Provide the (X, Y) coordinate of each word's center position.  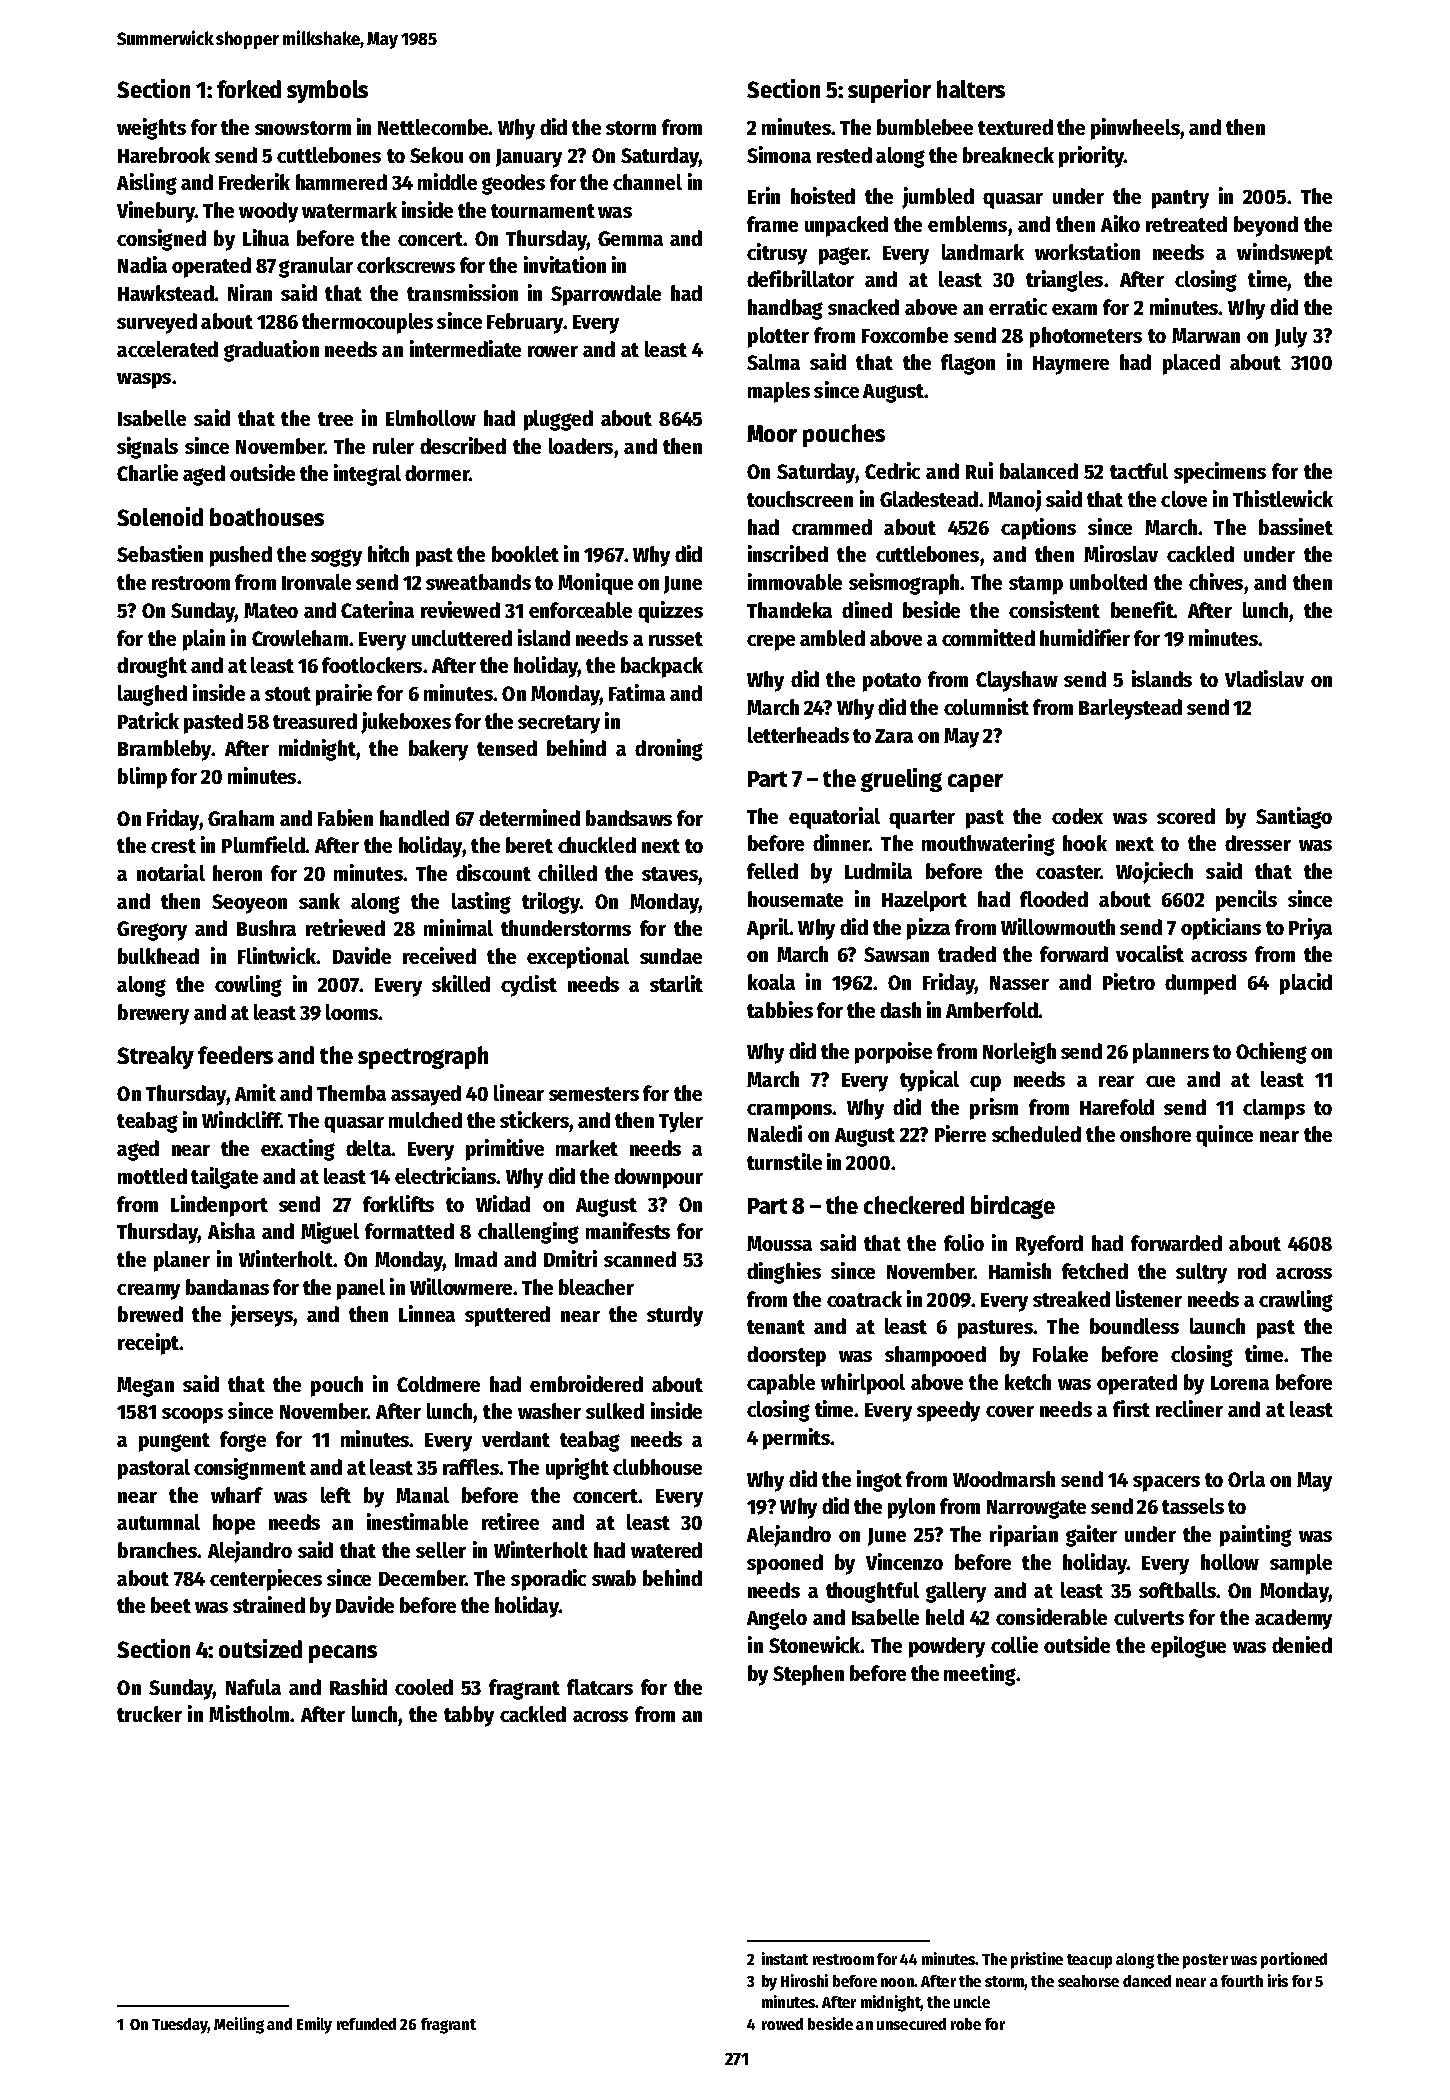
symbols (327, 91)
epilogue (1188, 1647)
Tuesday (180, 2026)
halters (971, 89)
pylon (911, 1508)
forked (249, 89)
